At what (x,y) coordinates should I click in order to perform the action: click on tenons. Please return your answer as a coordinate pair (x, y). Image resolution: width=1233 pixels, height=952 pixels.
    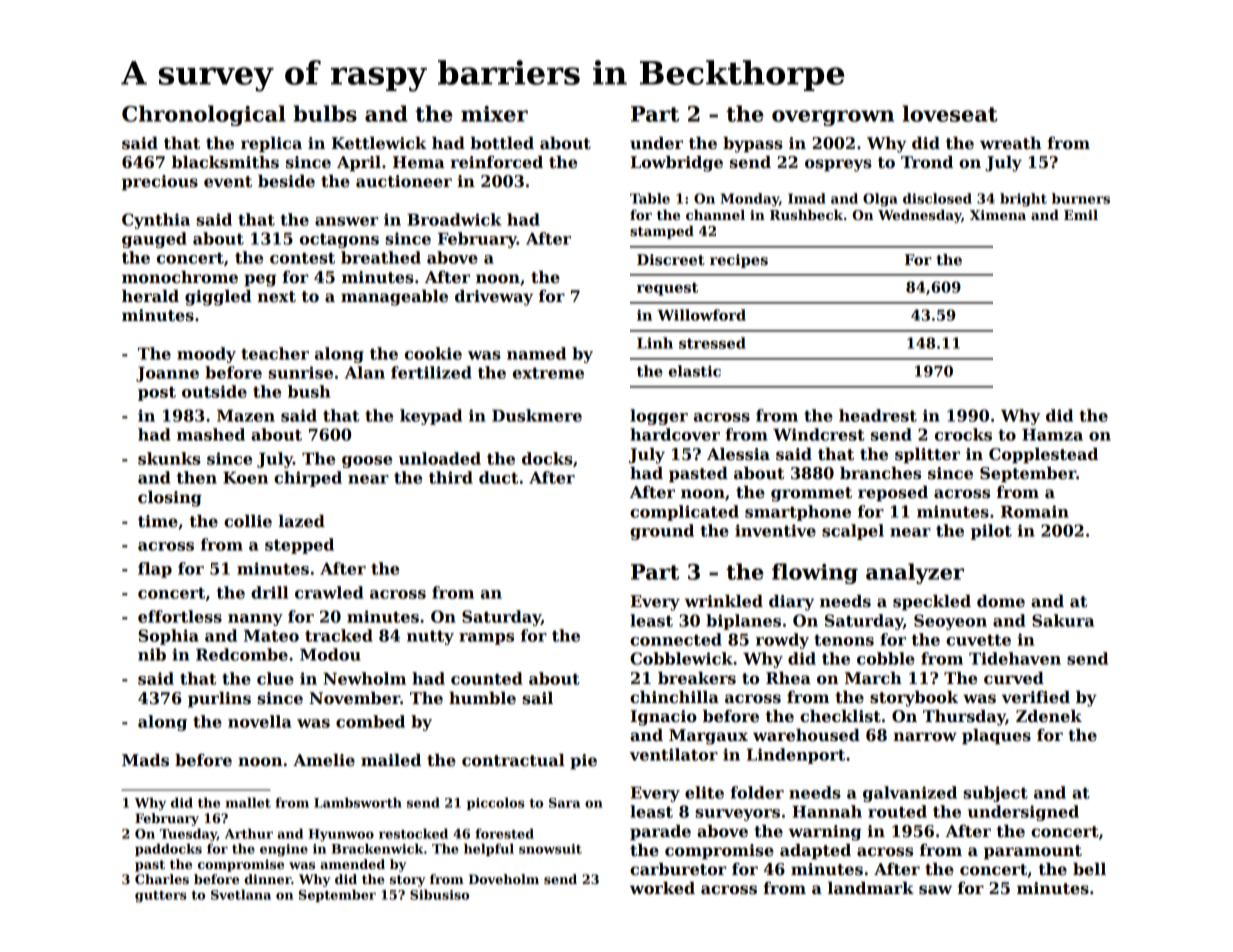
    Looking at the image, I should click on (844, 640).
